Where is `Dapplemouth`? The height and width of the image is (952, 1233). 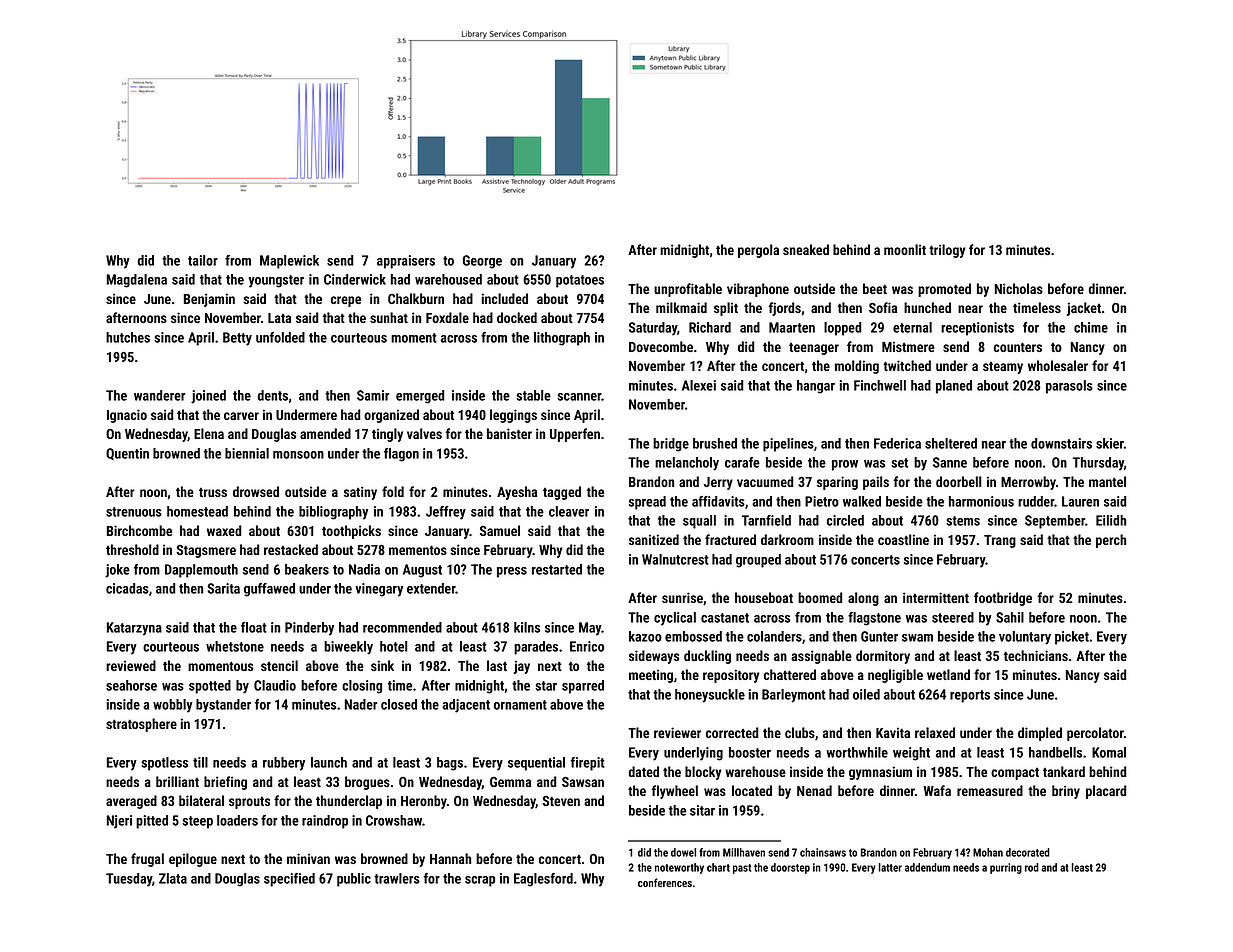
Dapplemouth is located at coordinates (201, 571).
